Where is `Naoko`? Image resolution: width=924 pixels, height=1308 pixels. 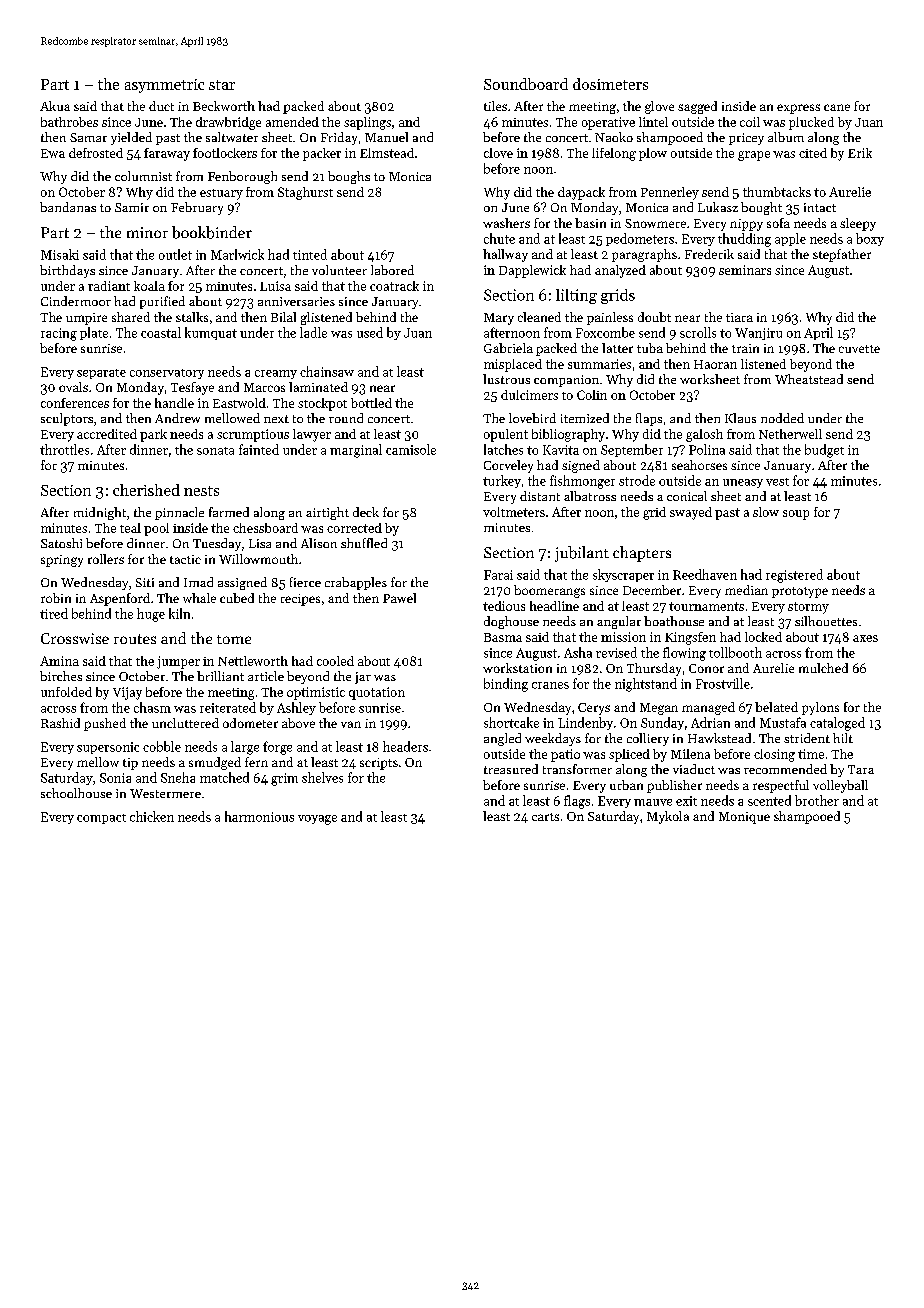 Naoko is located at coordinates (614, 137).
